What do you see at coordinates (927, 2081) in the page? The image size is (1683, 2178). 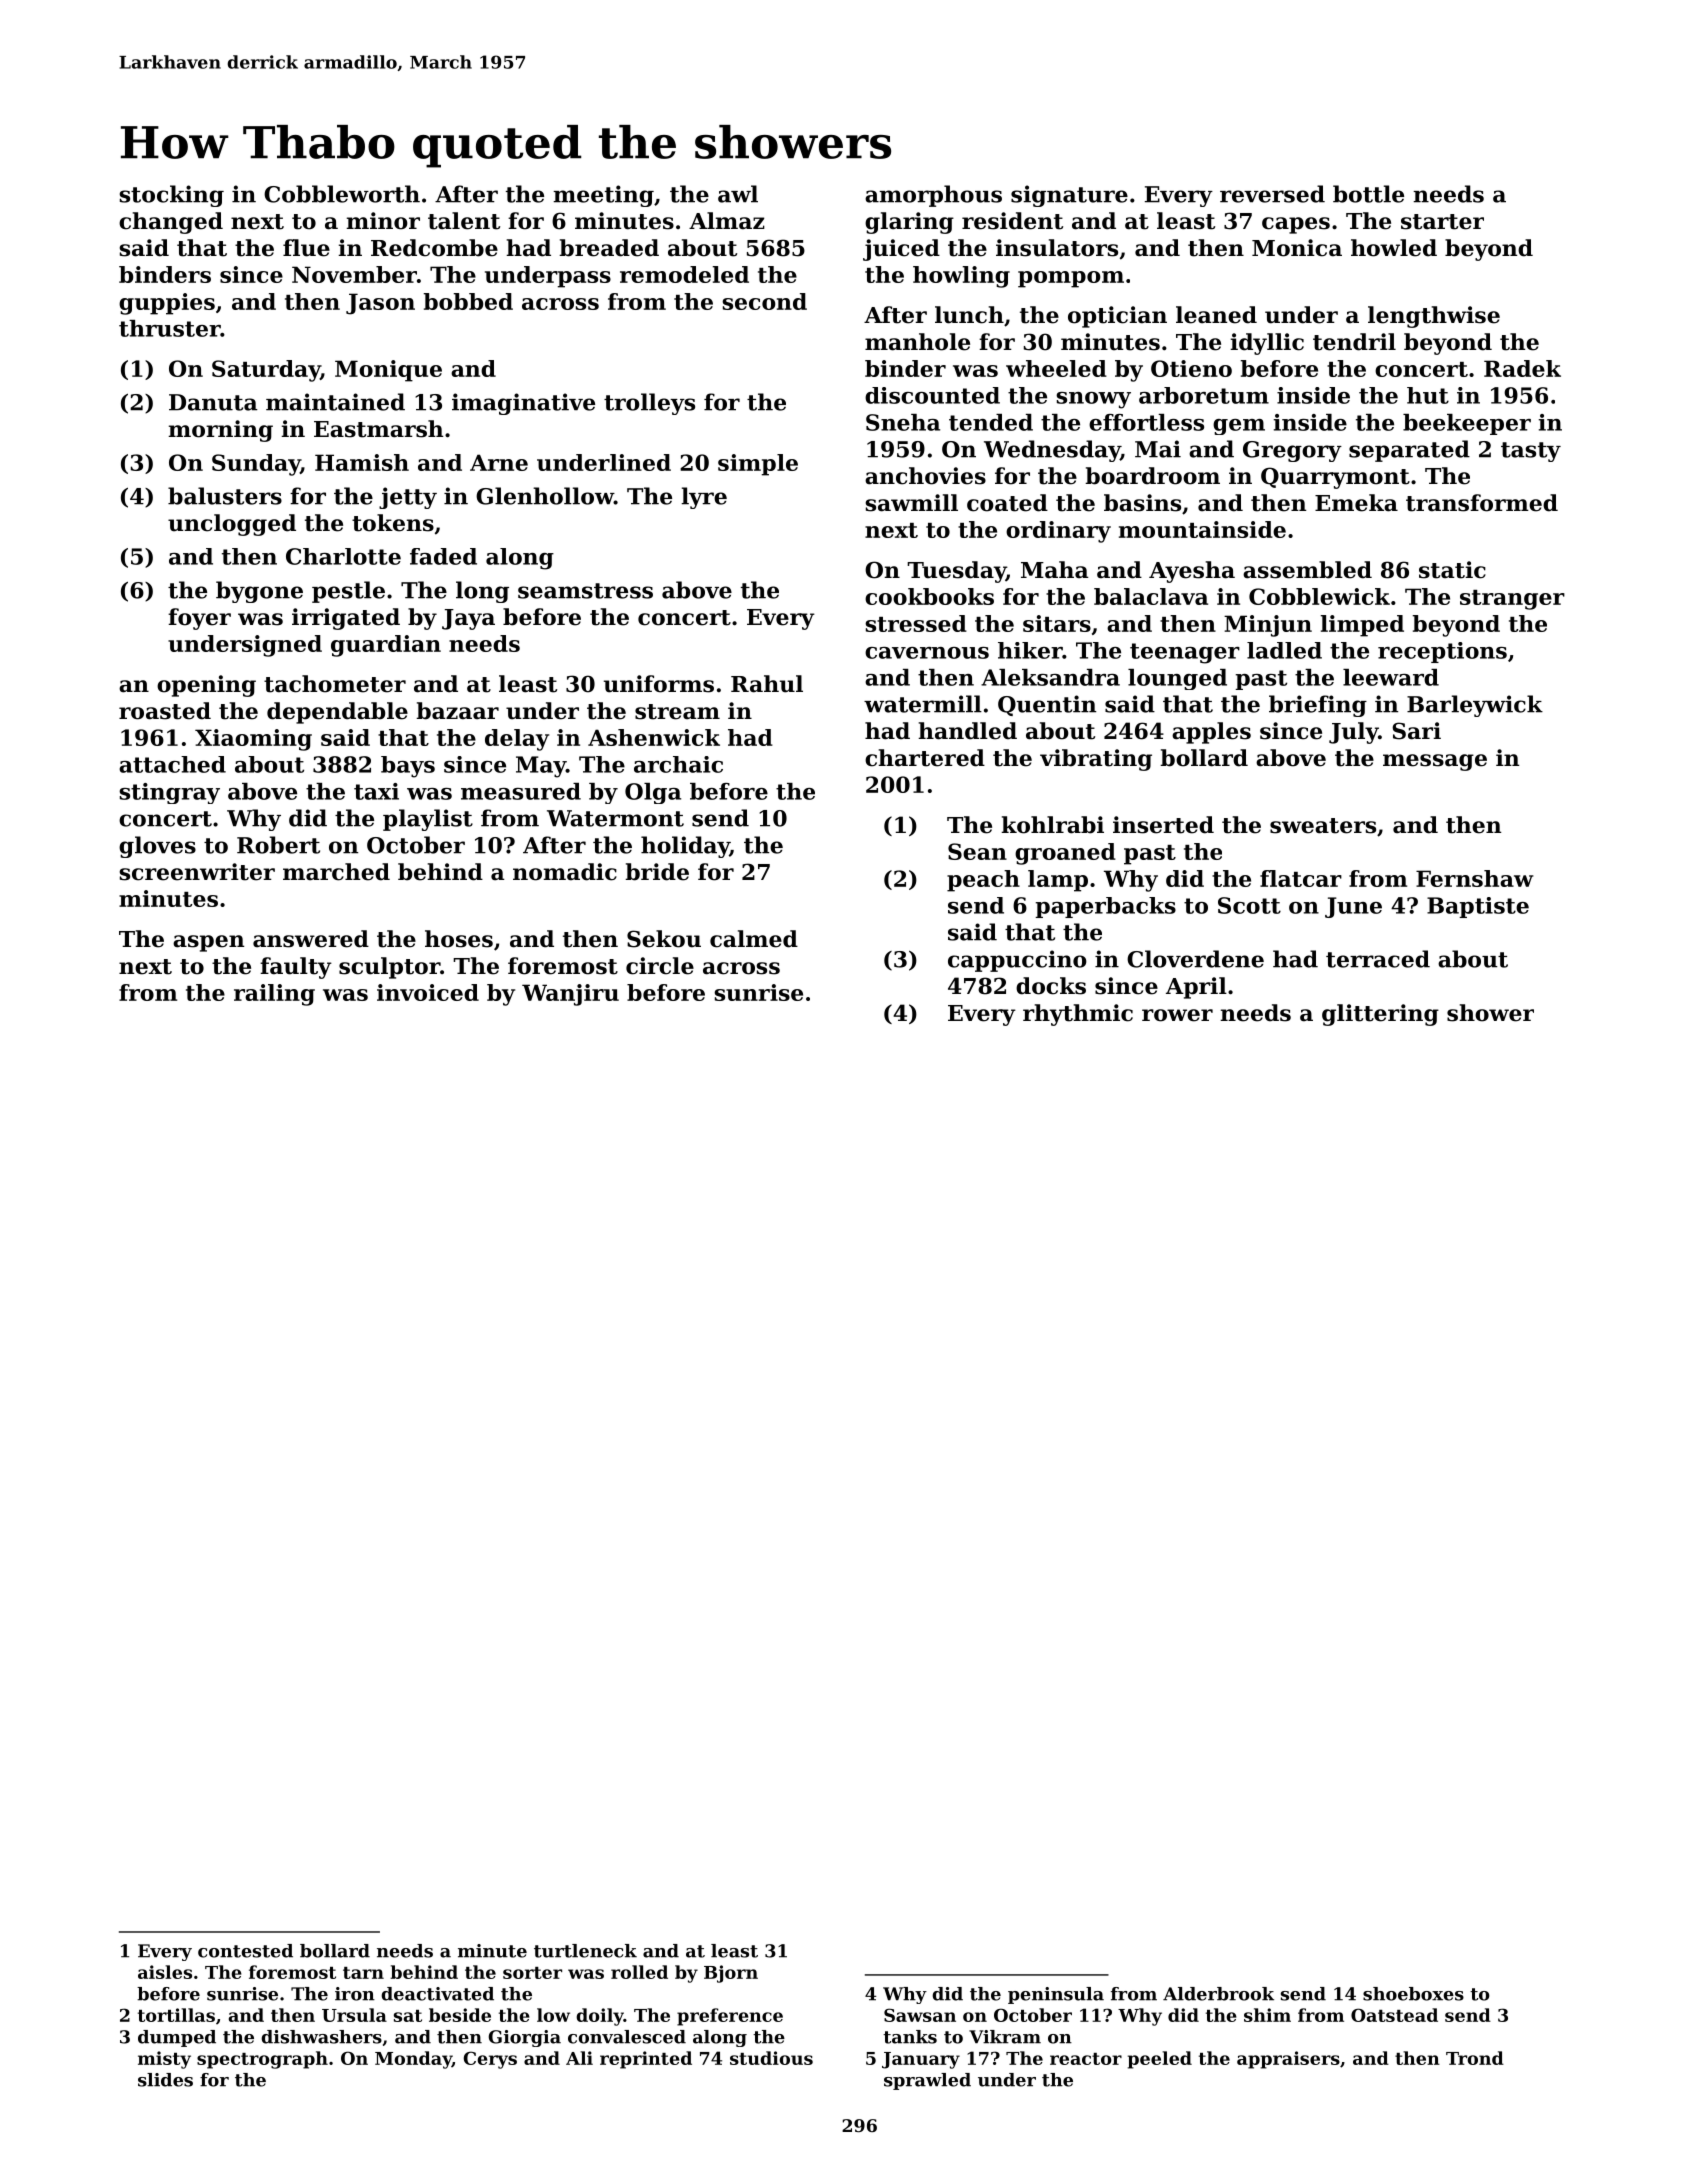 I see `sprawled` at bounding box center [927, 2081].
